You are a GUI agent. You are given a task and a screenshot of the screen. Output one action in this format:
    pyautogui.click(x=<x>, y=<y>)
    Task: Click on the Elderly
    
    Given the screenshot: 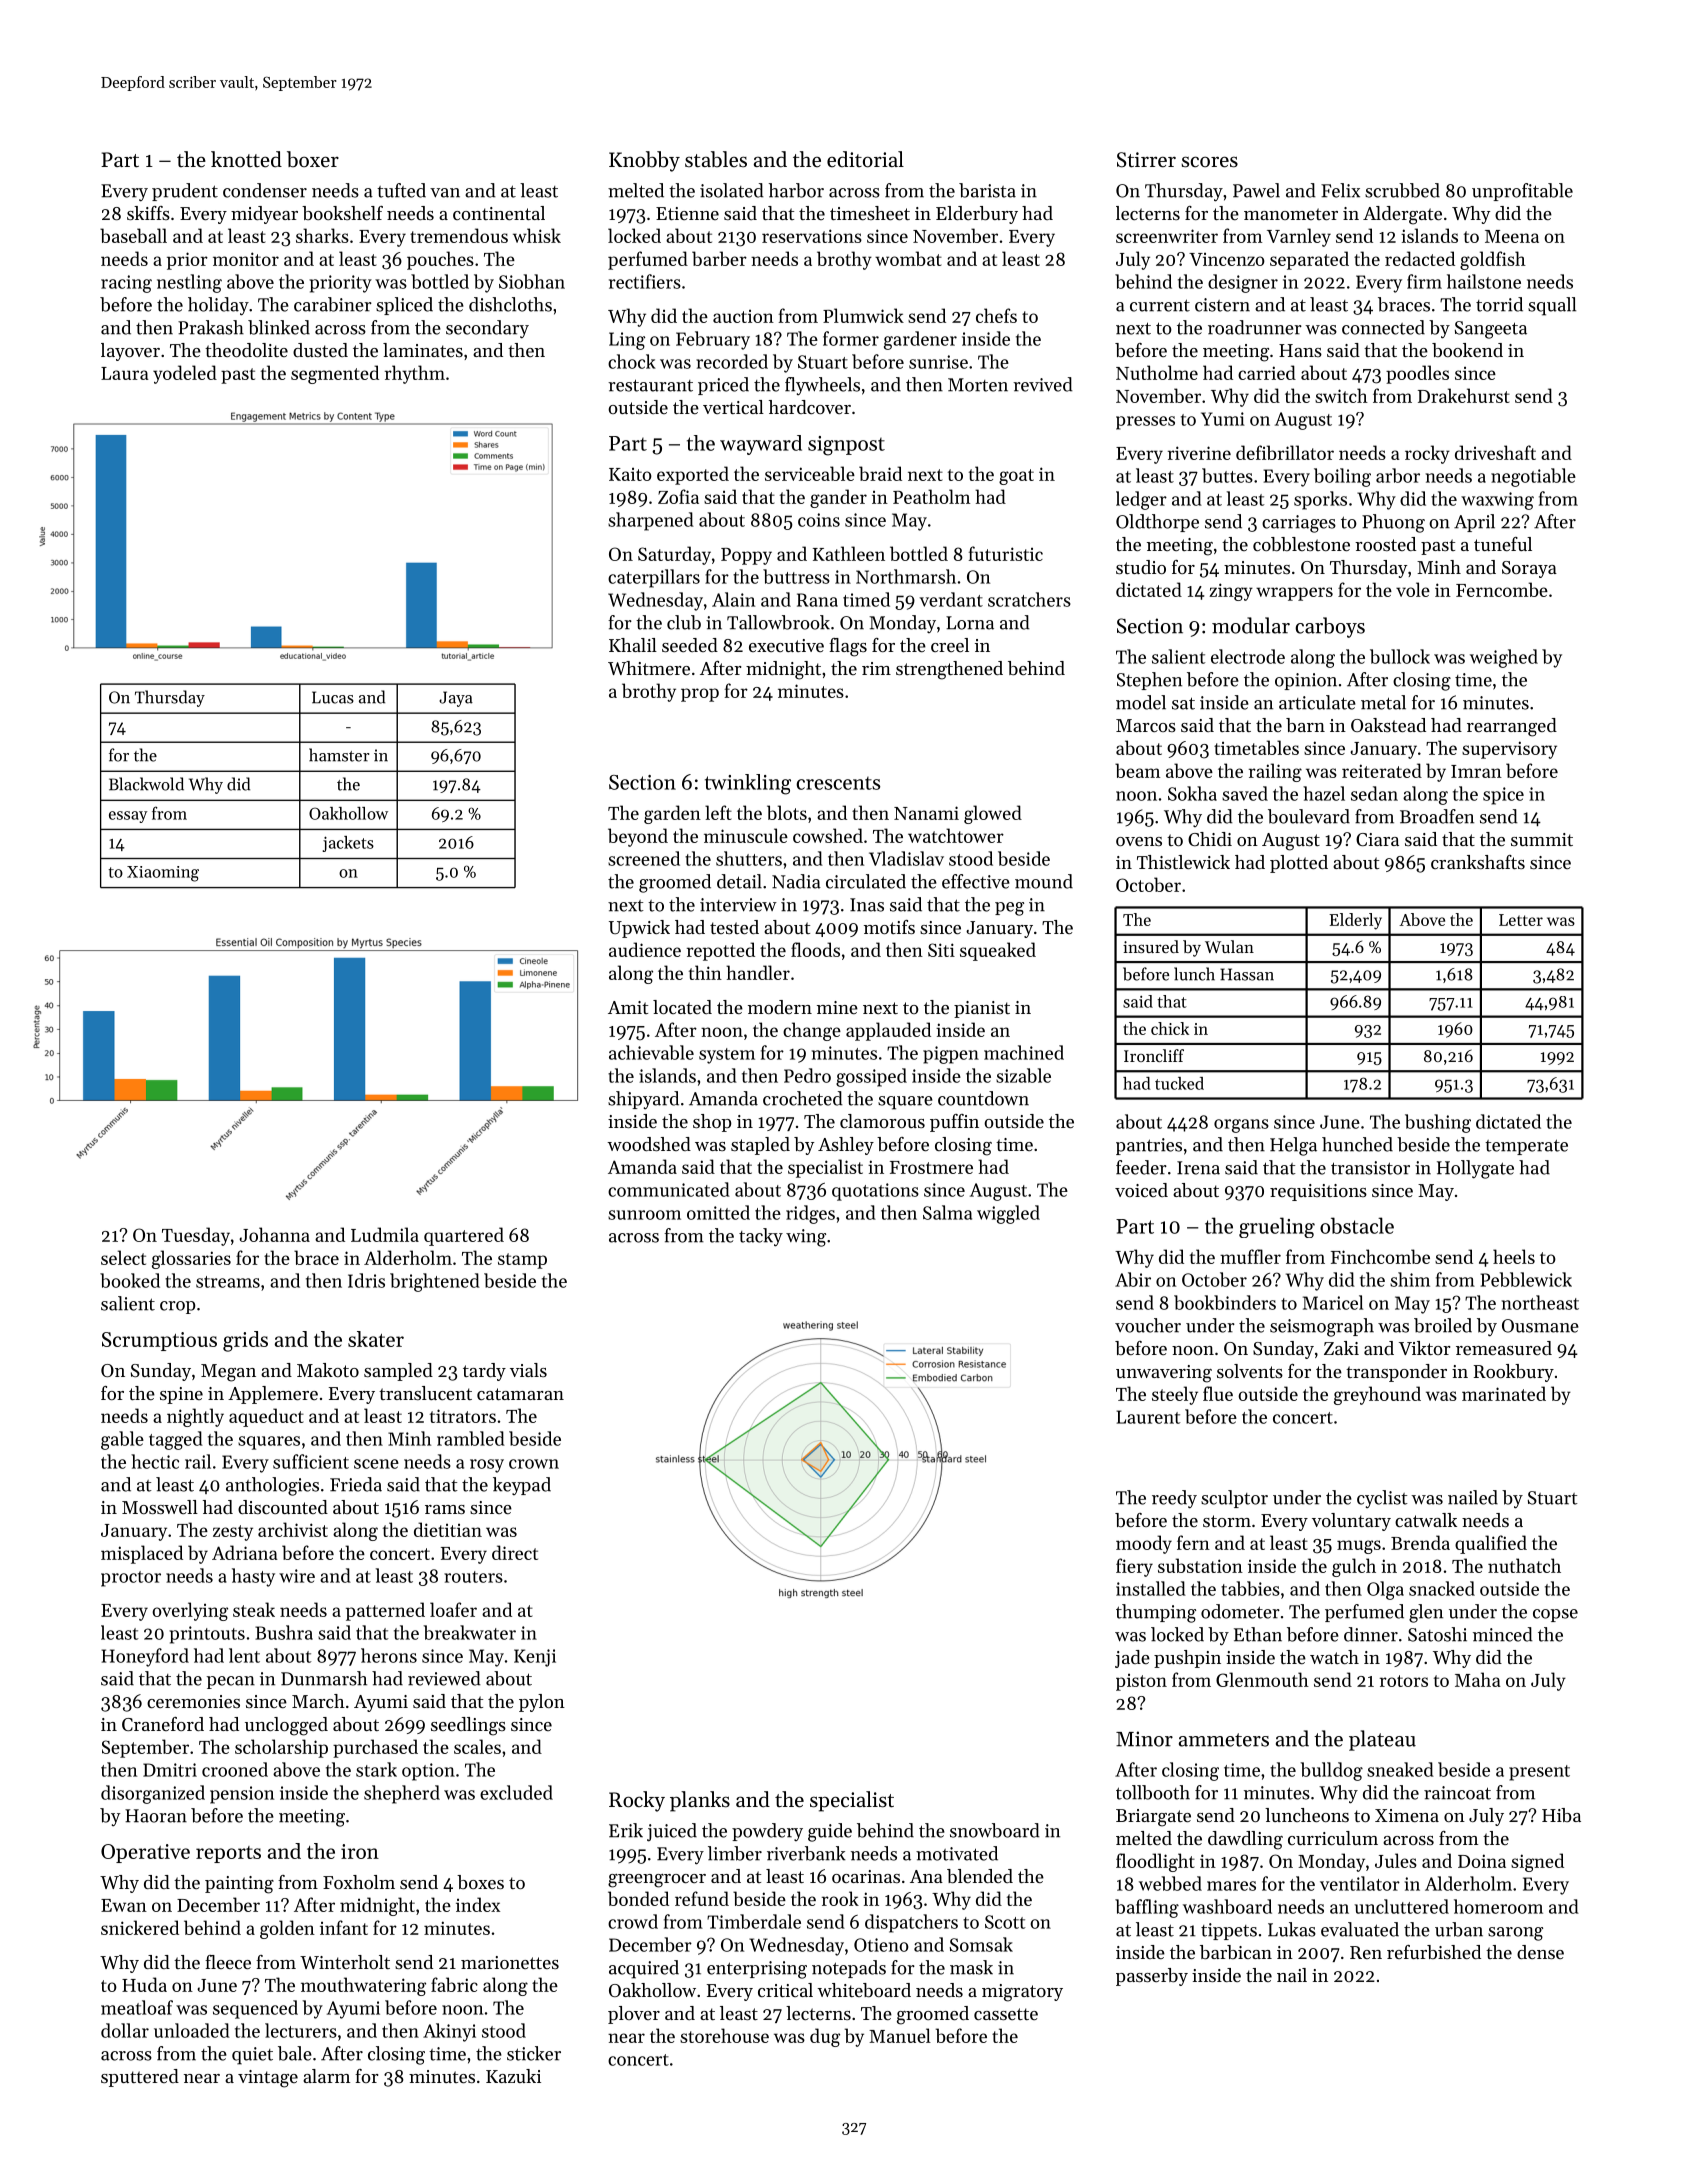 What is the action you would take?
    pyautogui.click(x=1355, y=921)
